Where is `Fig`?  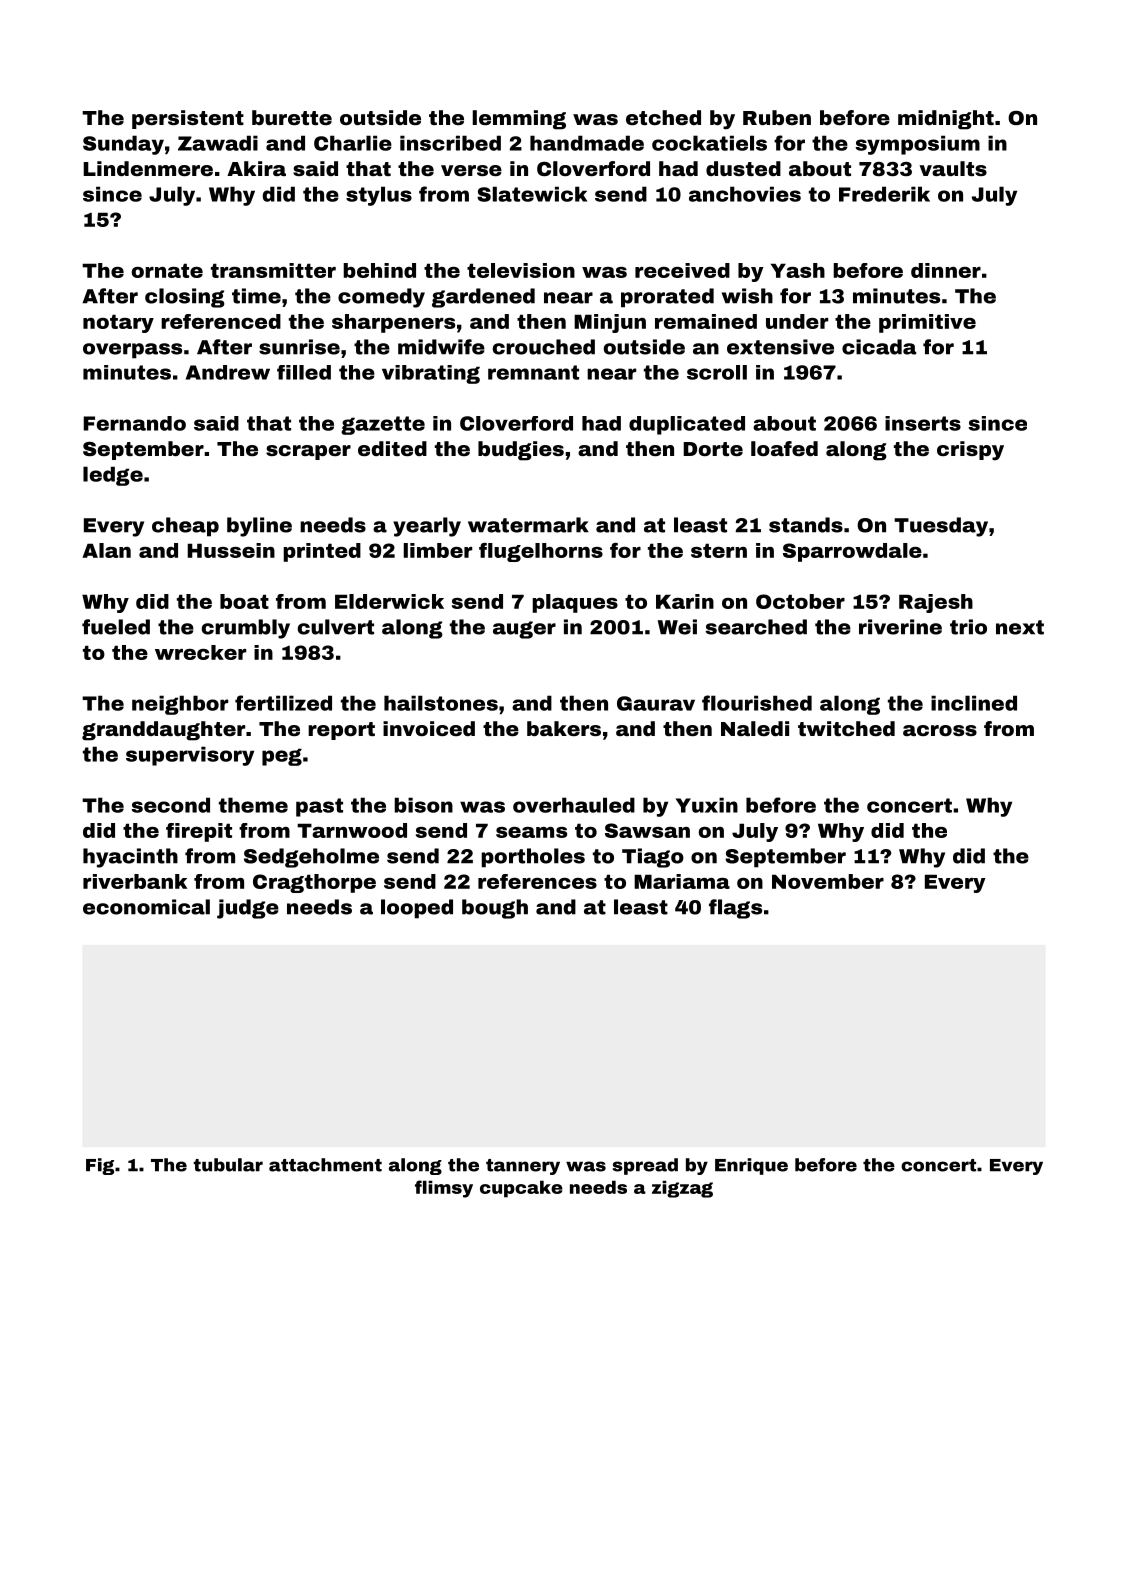
Fig is located at coordinates (100, 1166).
